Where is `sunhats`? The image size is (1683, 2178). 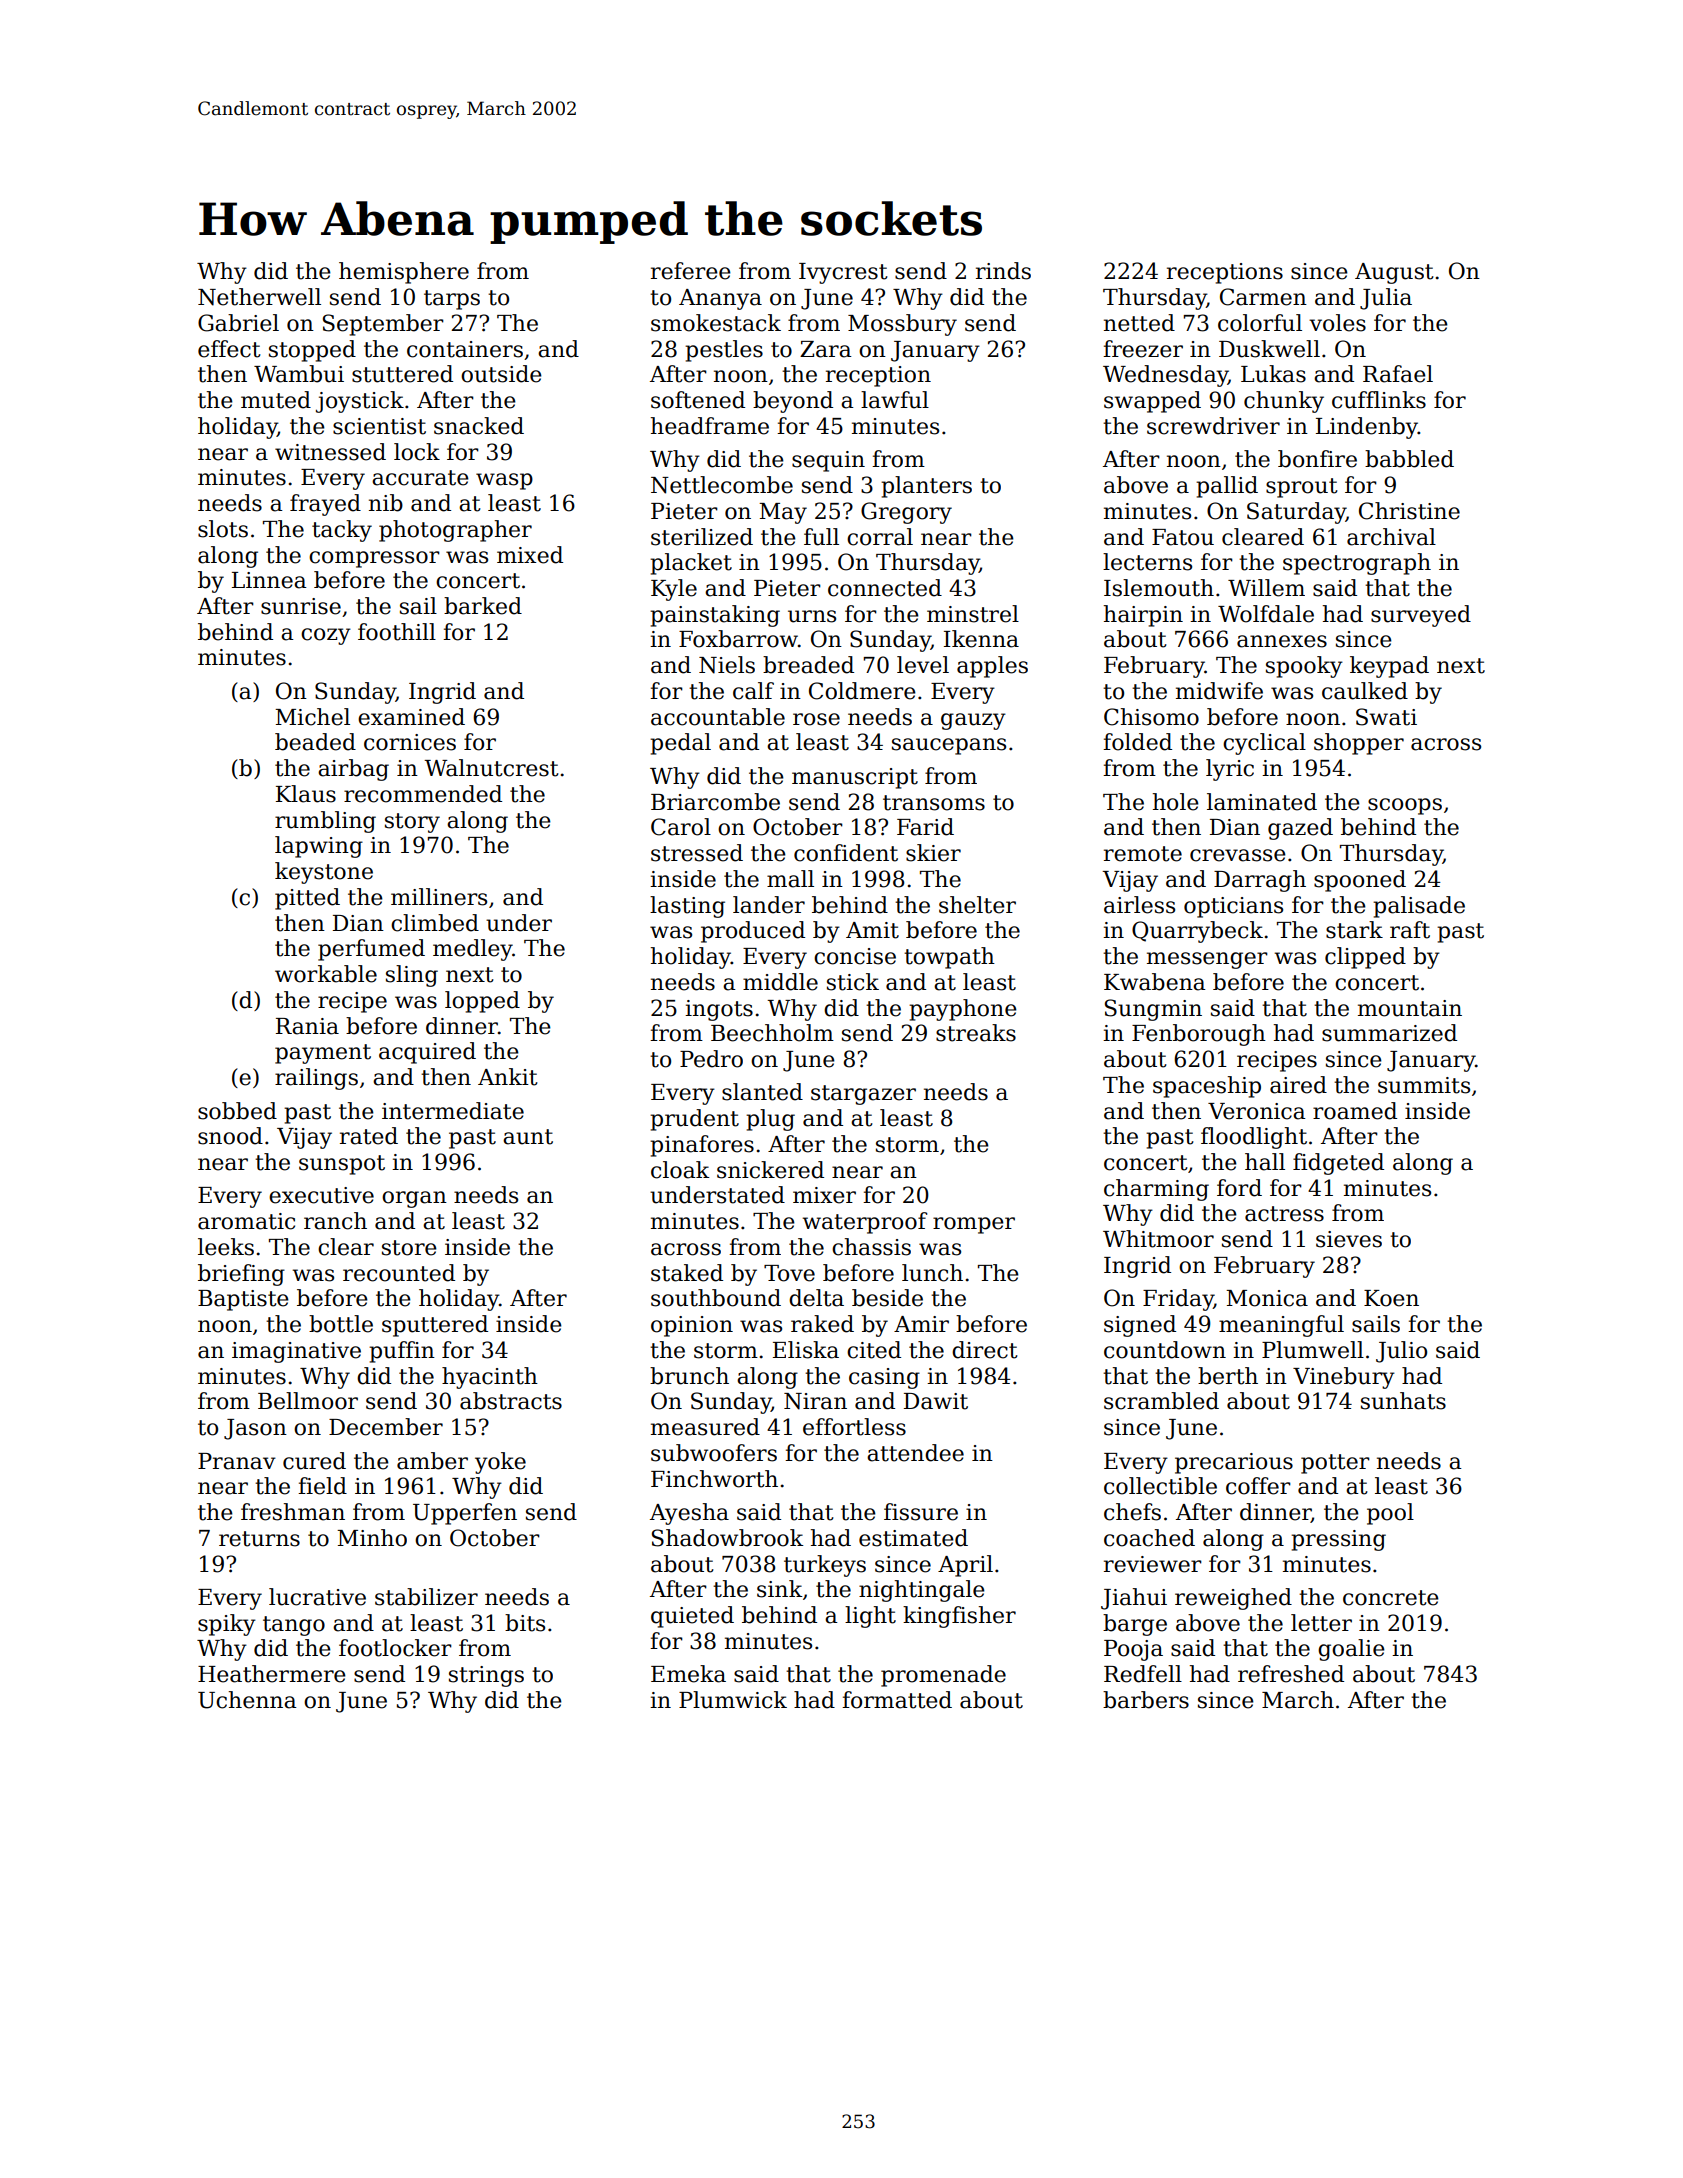 sunhats is located at coordinates (1403, 1401).
